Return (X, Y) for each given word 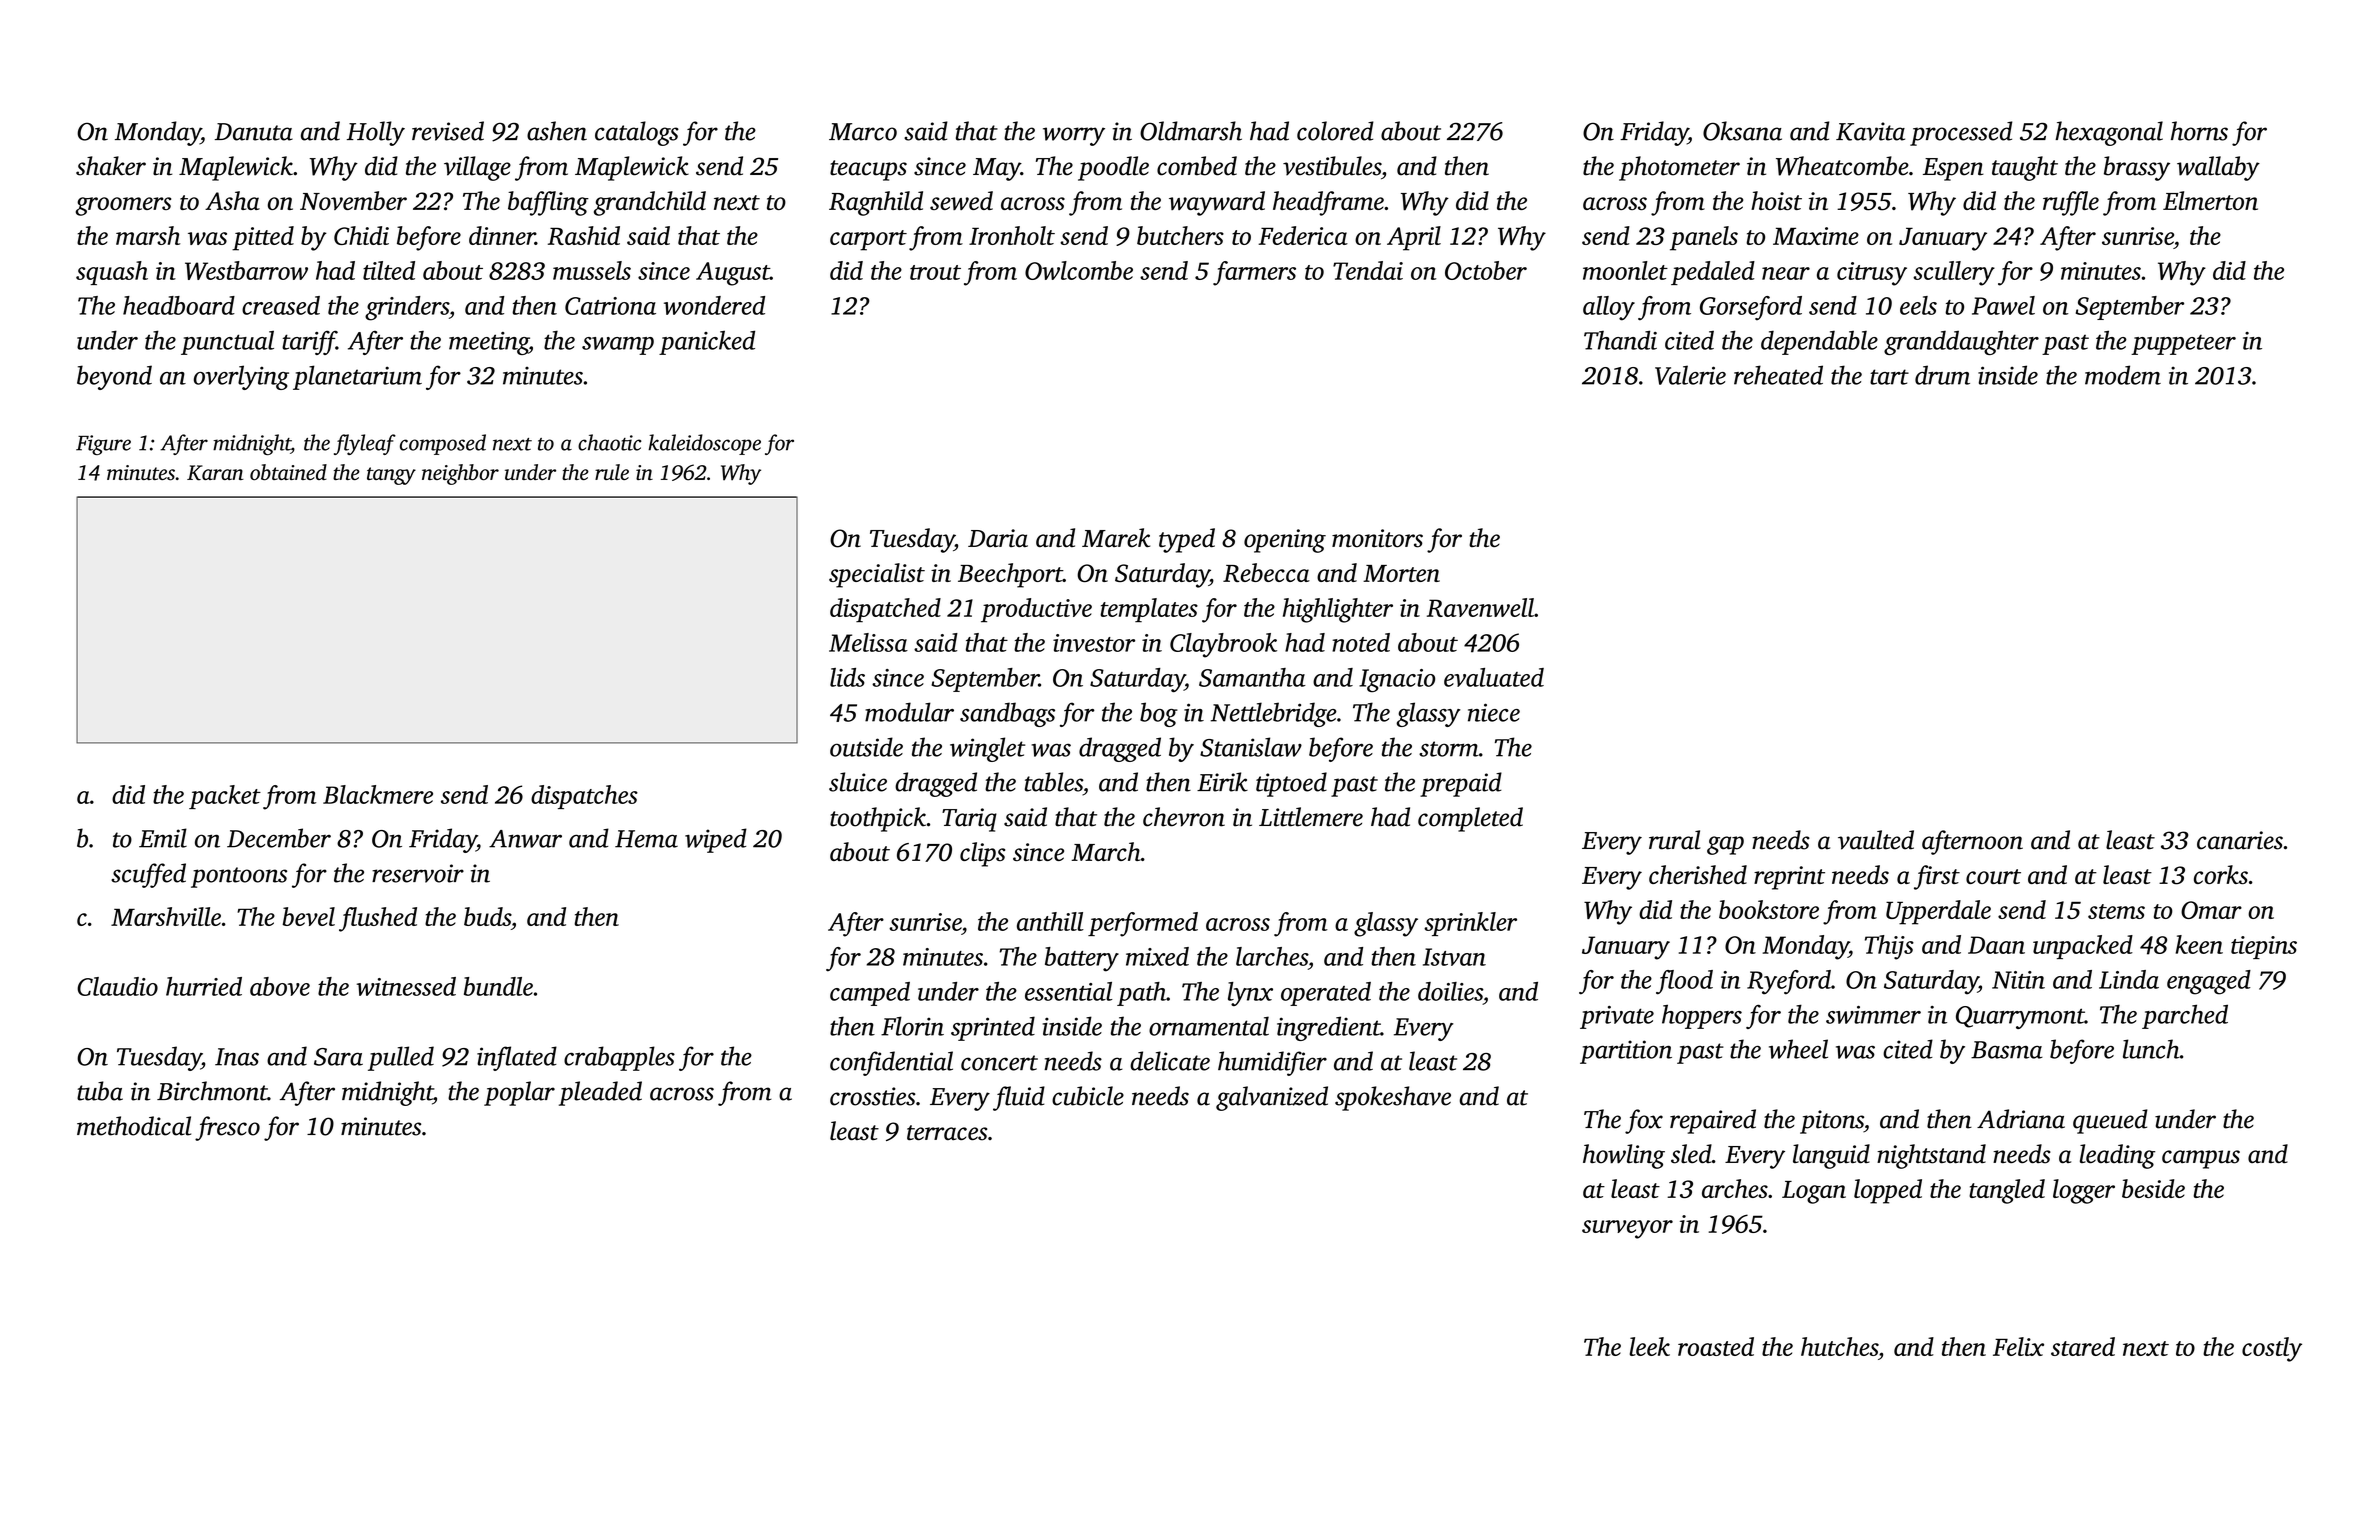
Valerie (1690, 375)
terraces (947, 1133)
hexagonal (2109, 133)
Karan (215, 473)
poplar (519, 1093)
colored (1335, 131)
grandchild (650, 203)
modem (2123, 375)
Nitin (2018, 980)
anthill (1050, 921)
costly (2272, 1349)
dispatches (584, 797)
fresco (227, 1128)
